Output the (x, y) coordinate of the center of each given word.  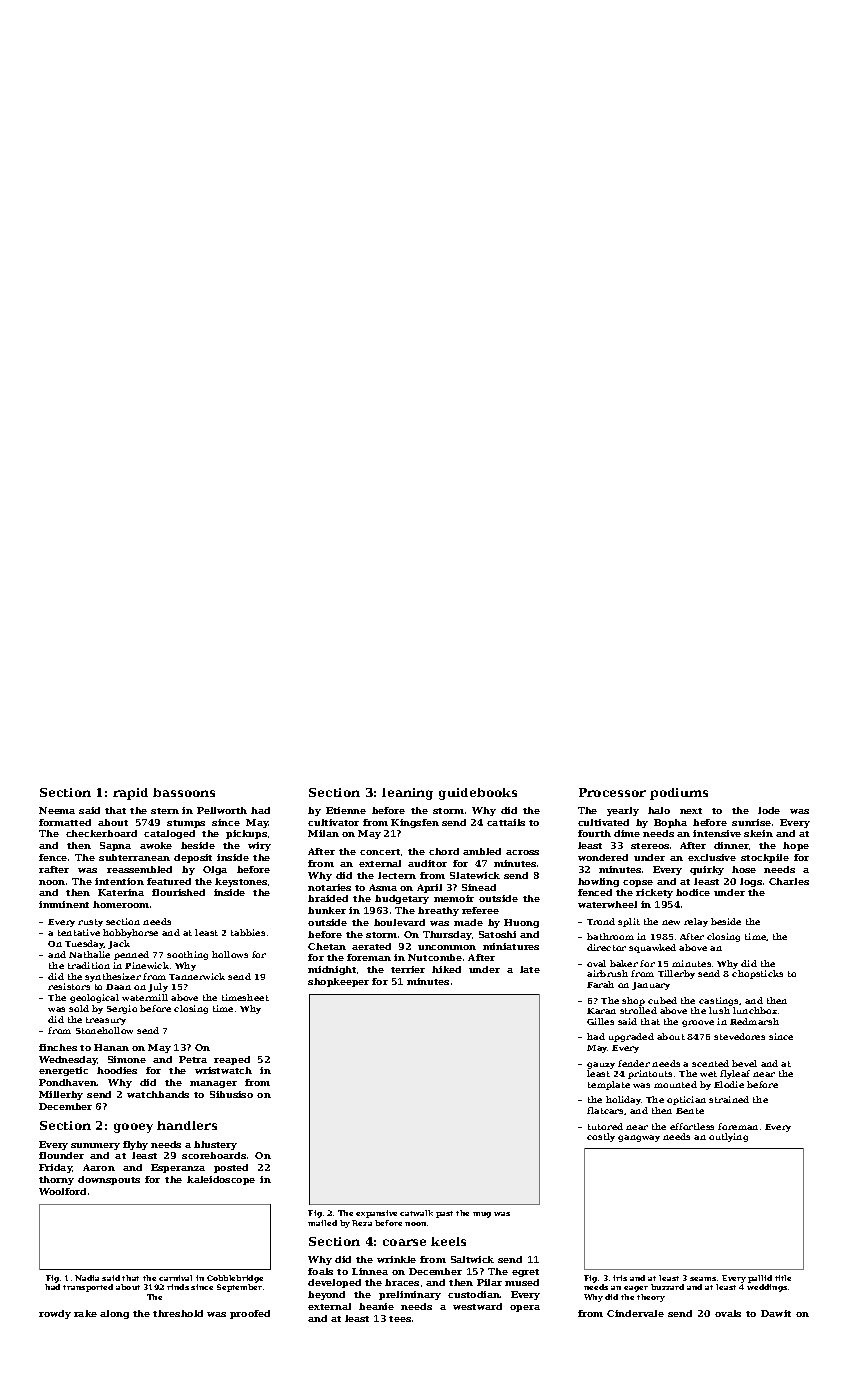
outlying (728, 1137)
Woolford (62, 1191)
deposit (193, 858)
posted (231, 1168)
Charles (789, 881)
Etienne (346, 810)
